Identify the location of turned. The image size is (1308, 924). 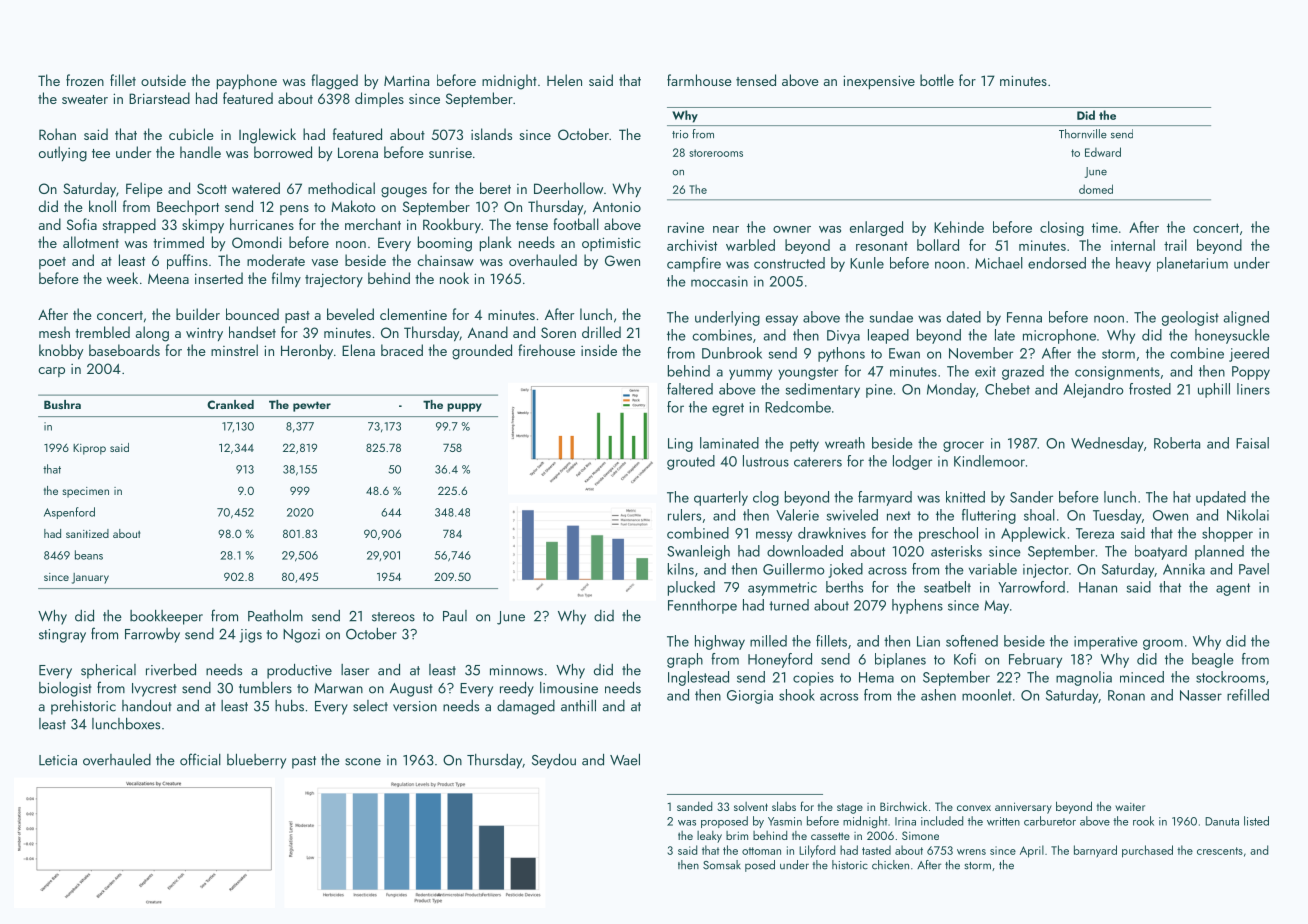
(789, 605).
